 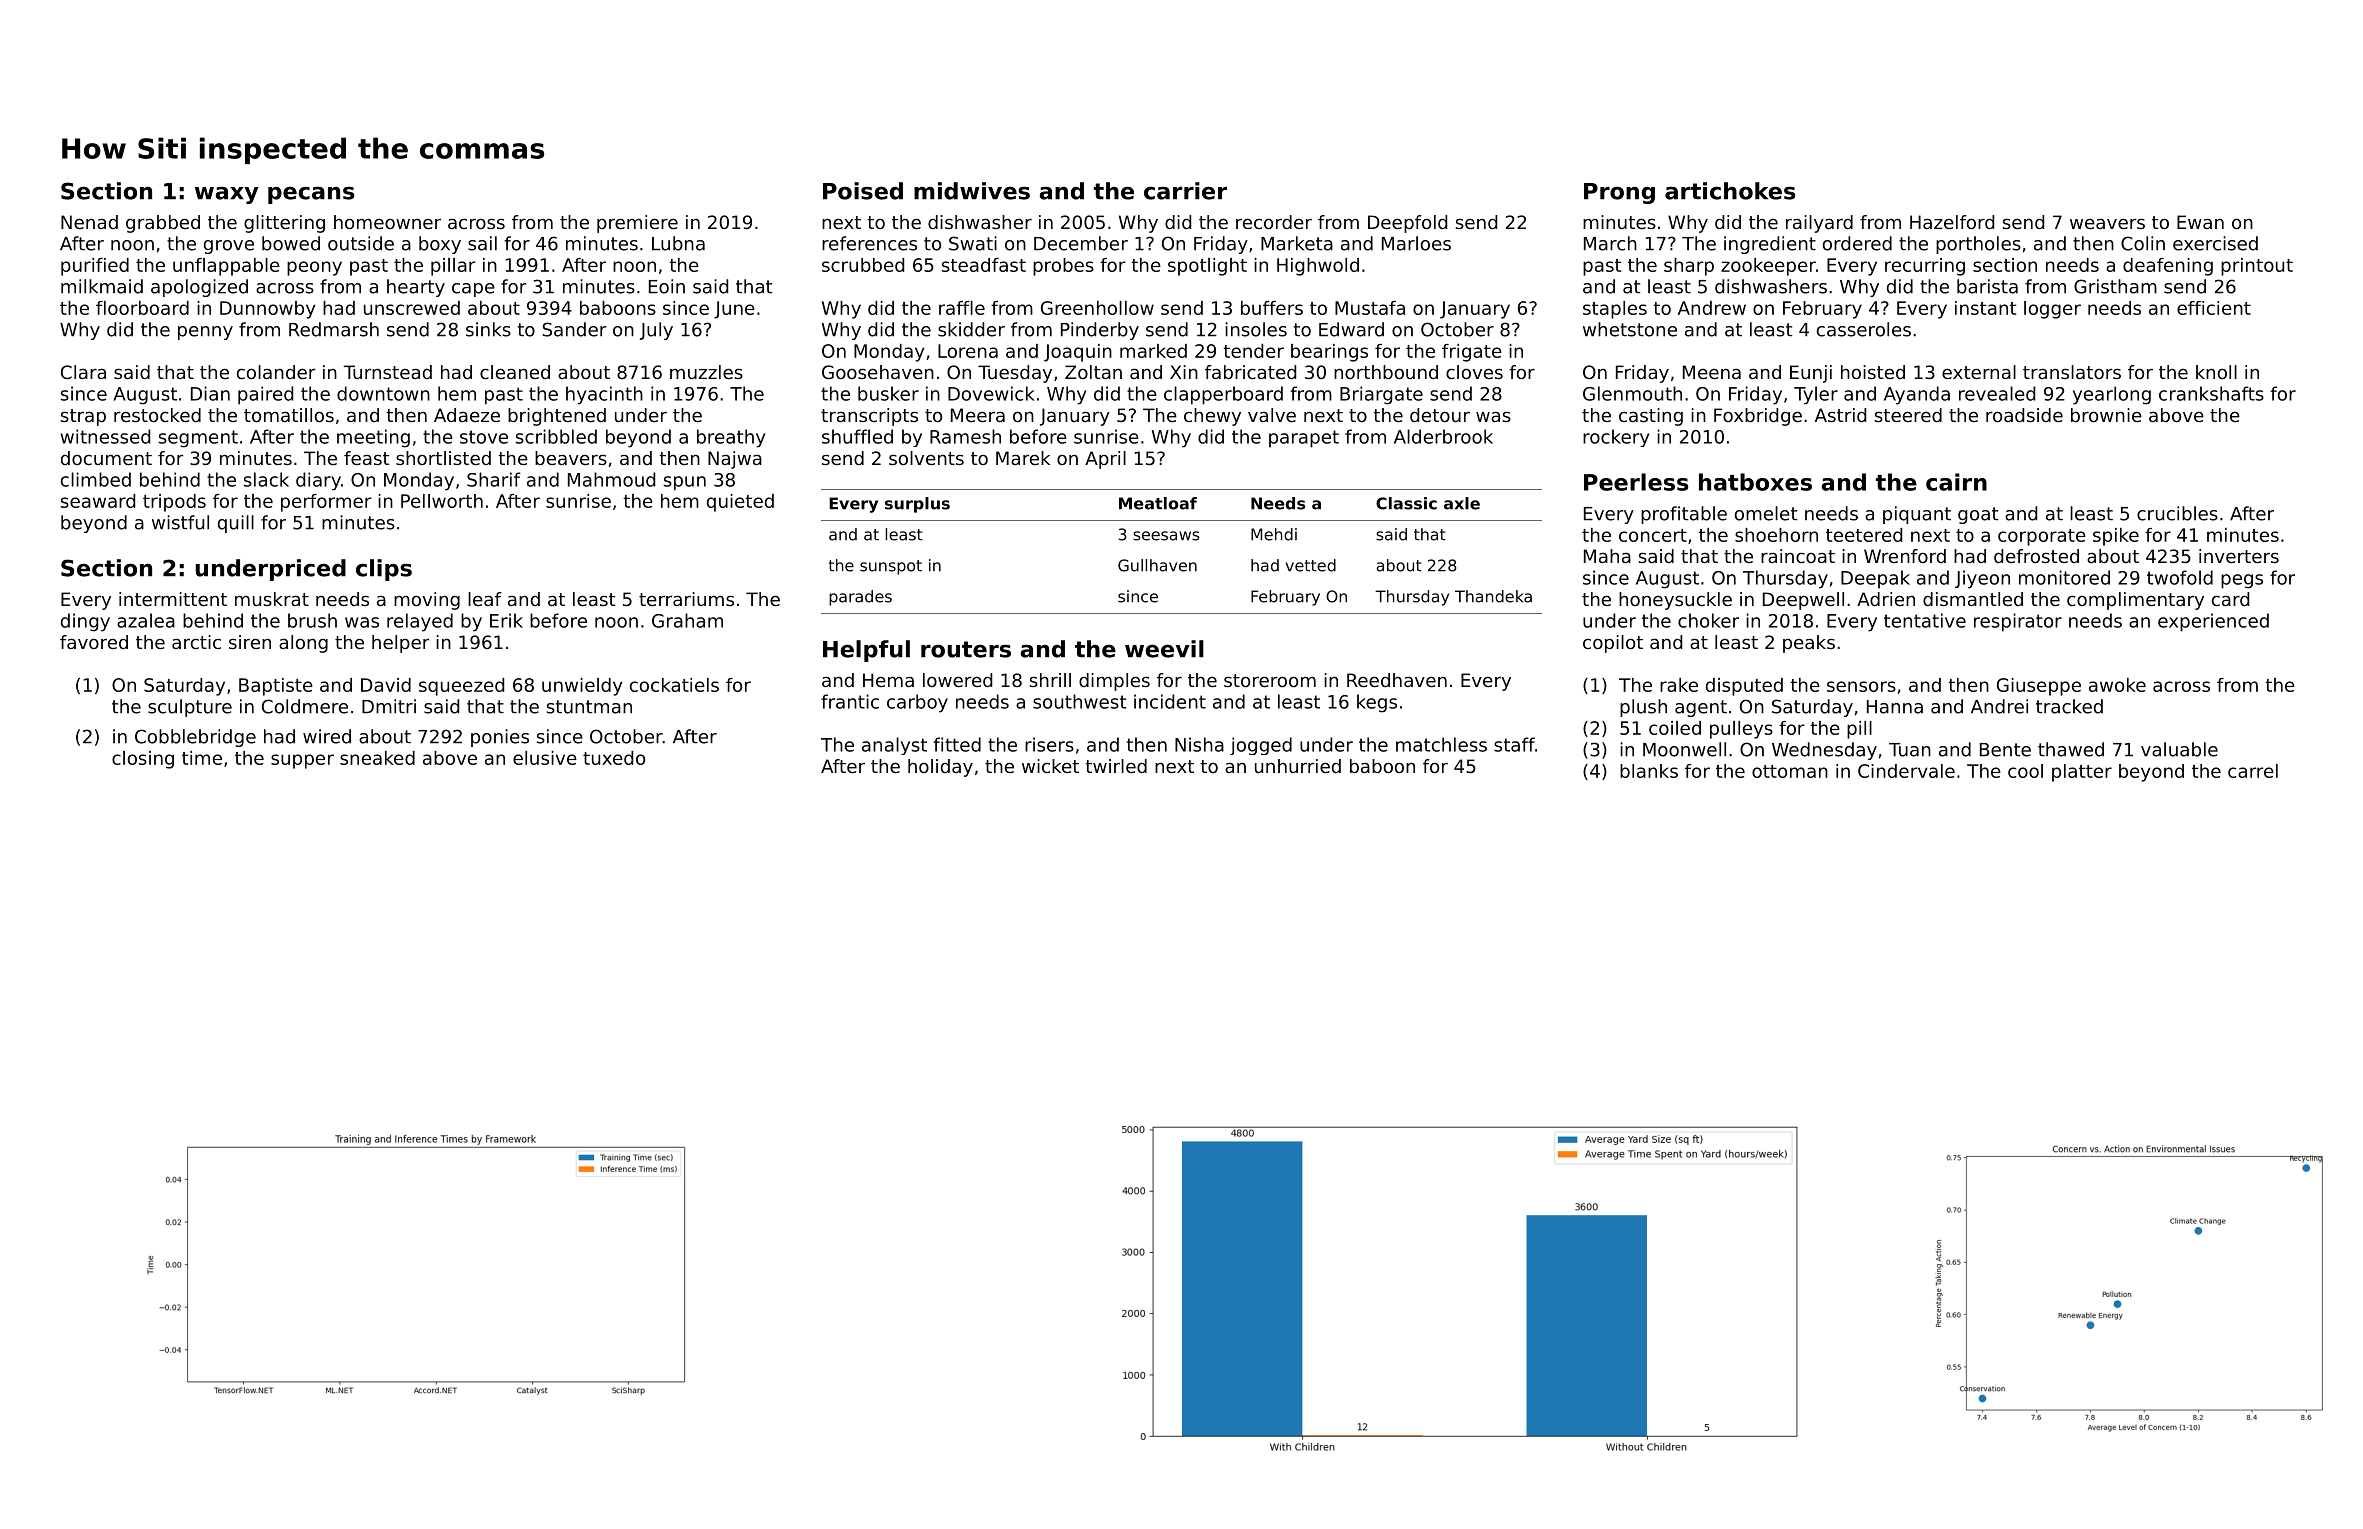 What do you see at coordinates (1997, 393) in the page?
I see `revealed` at bounding box center [1997, 393].
